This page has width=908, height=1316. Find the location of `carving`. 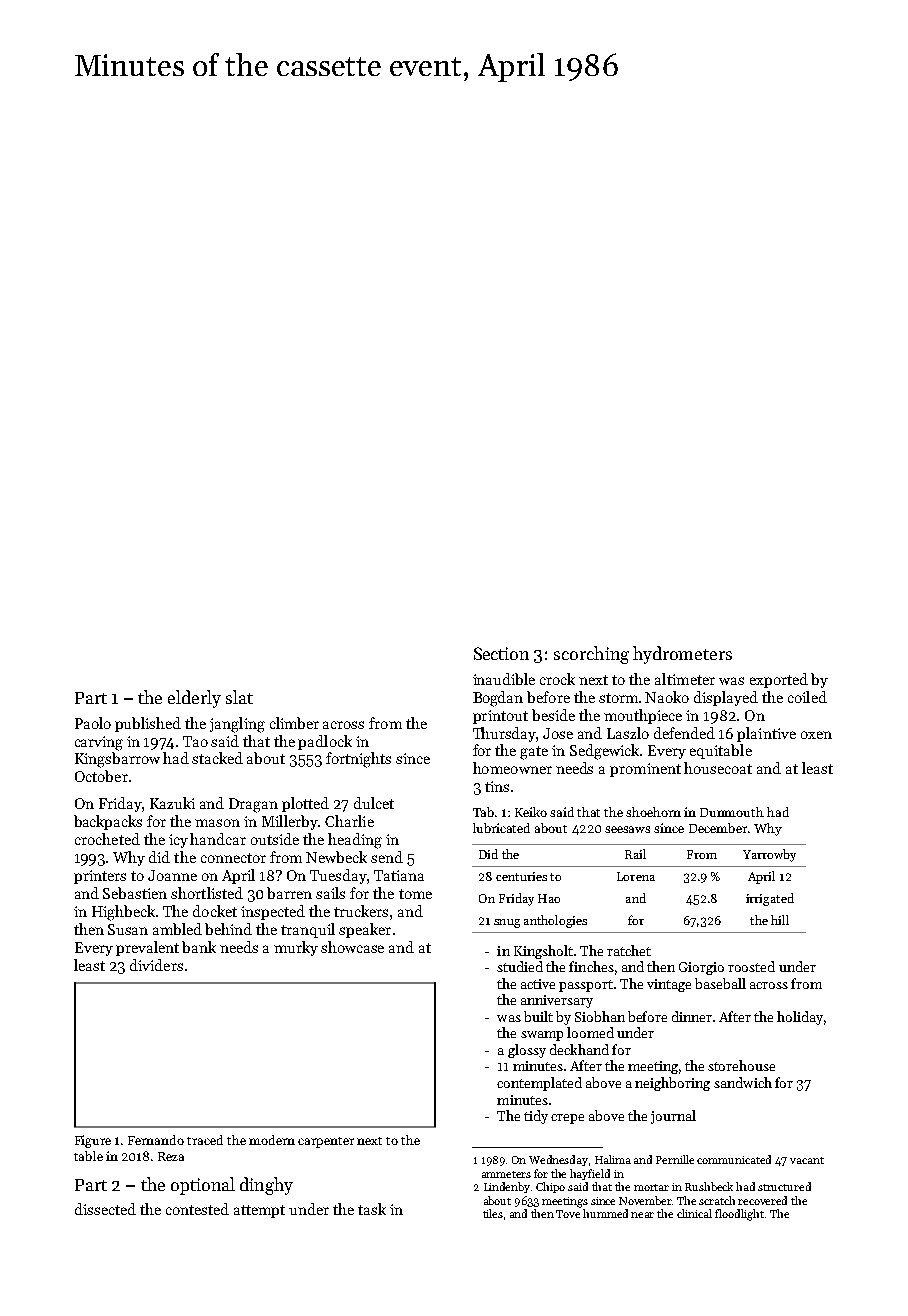

carving is located at coordinates (99, 743).
